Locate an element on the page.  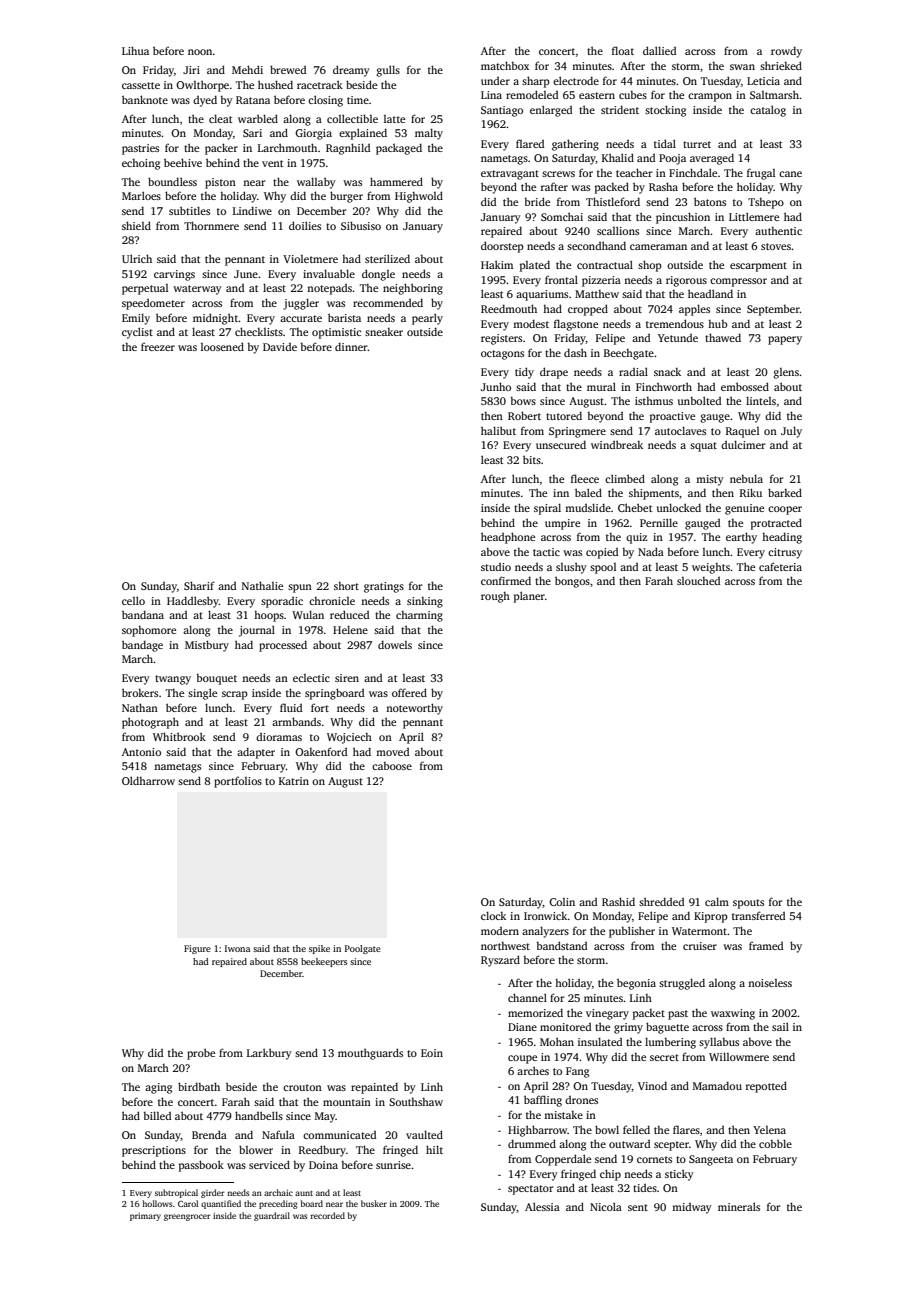
papery is located at coordinates (785, 340).
